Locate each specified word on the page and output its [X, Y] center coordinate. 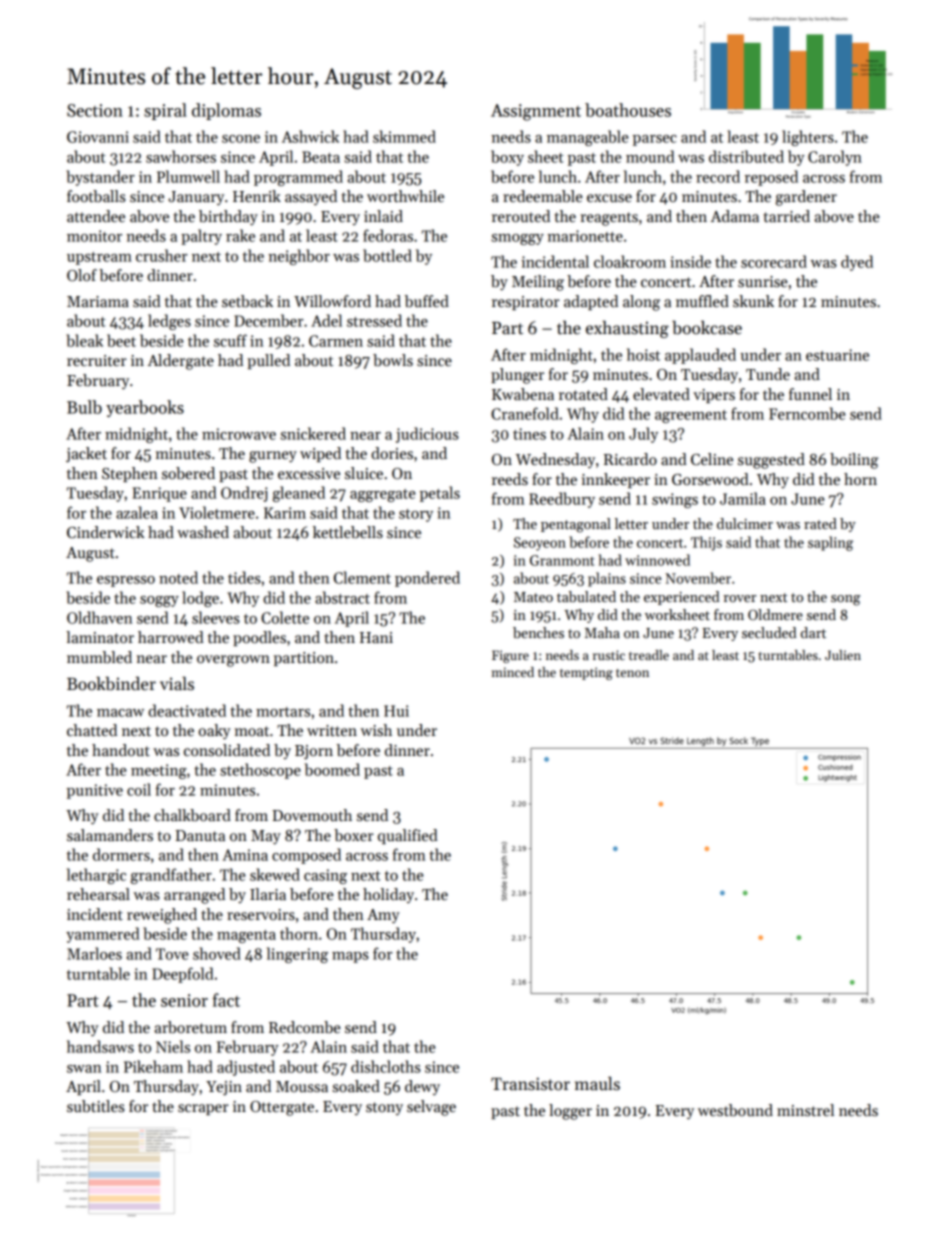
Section [95, 110]
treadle [649, 655]
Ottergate [282, 1108]
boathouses [628, 110]
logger [570, 1112]
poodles [259, 638]
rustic [609, 655]
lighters [808, 138]
